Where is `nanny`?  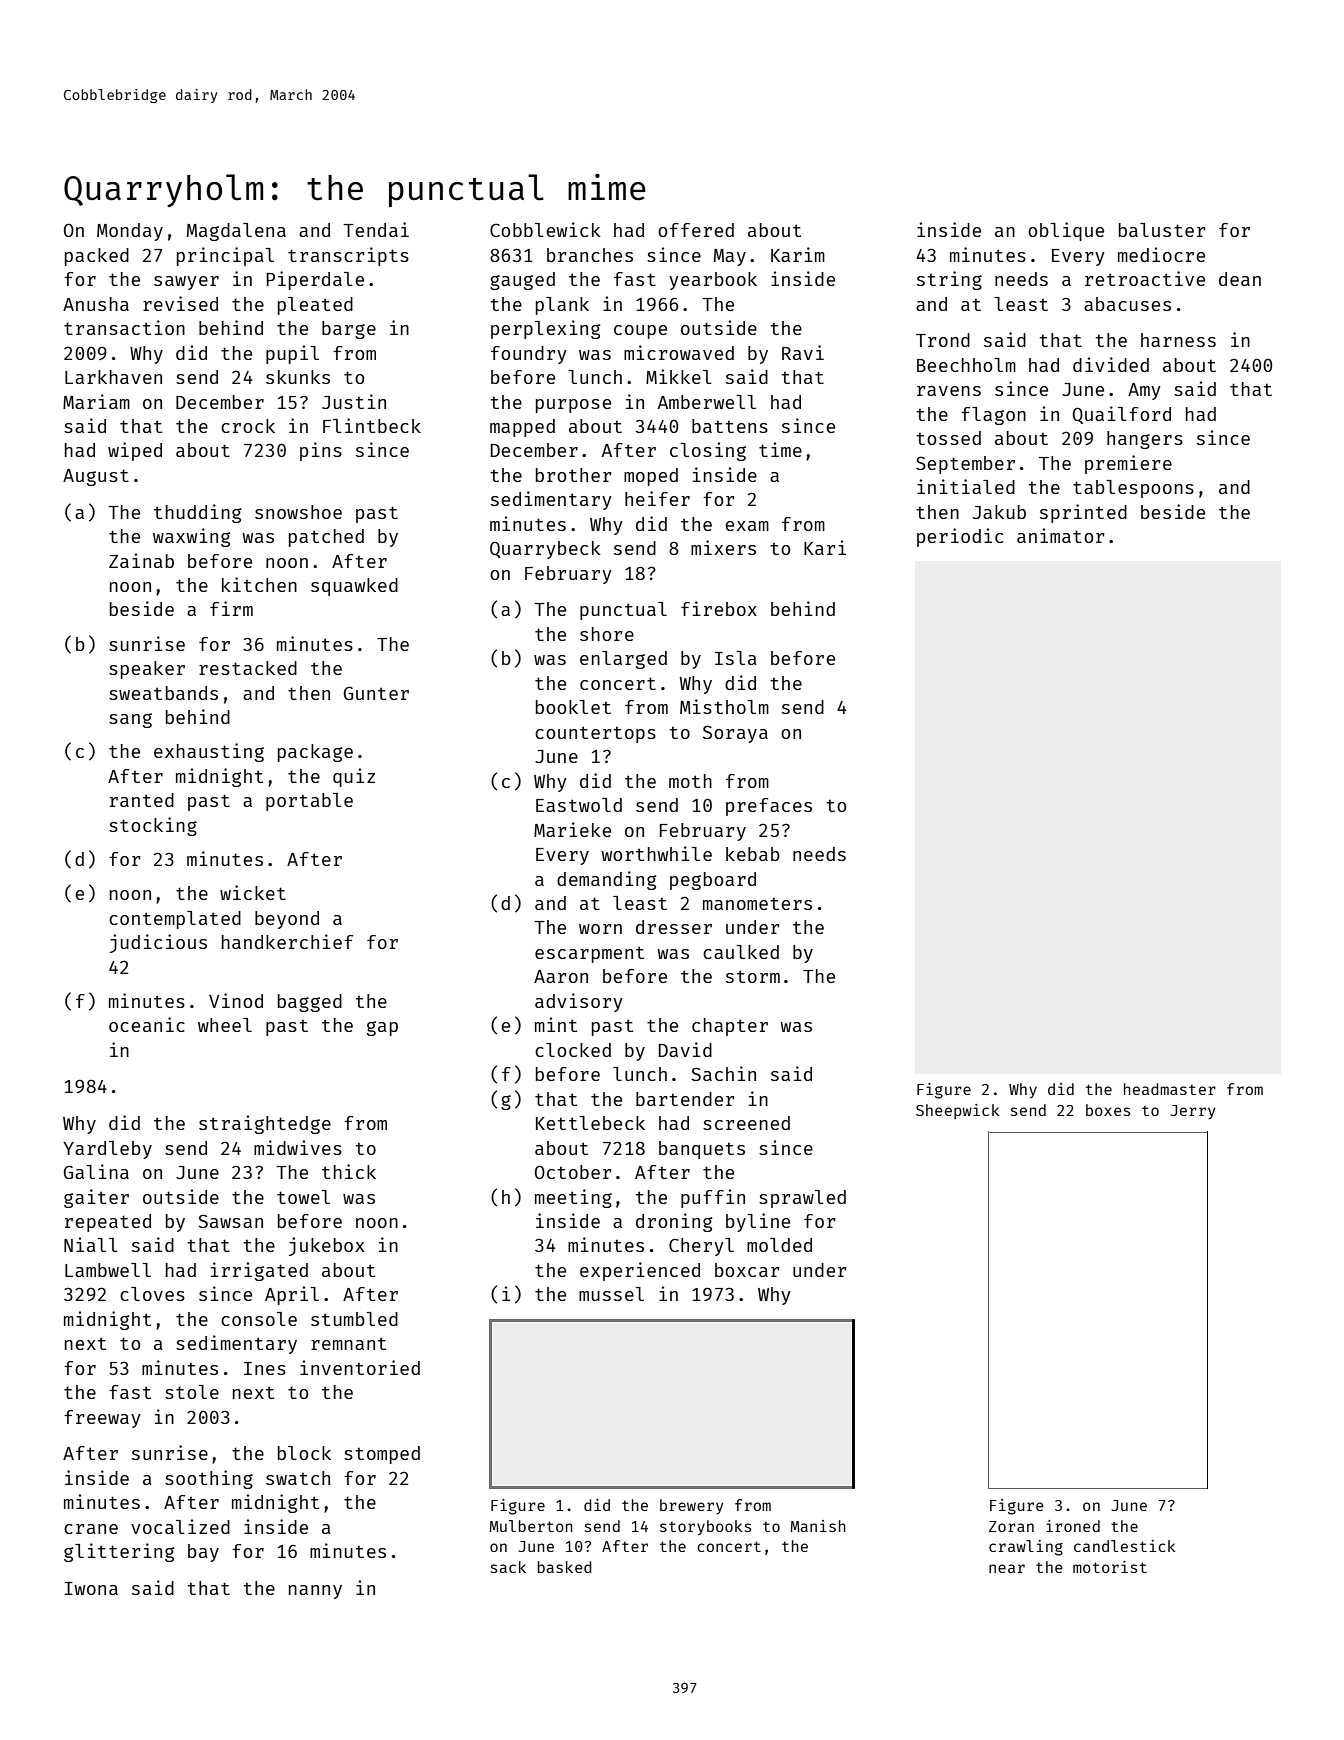
nanny is located at coordinates (315, 1592).
